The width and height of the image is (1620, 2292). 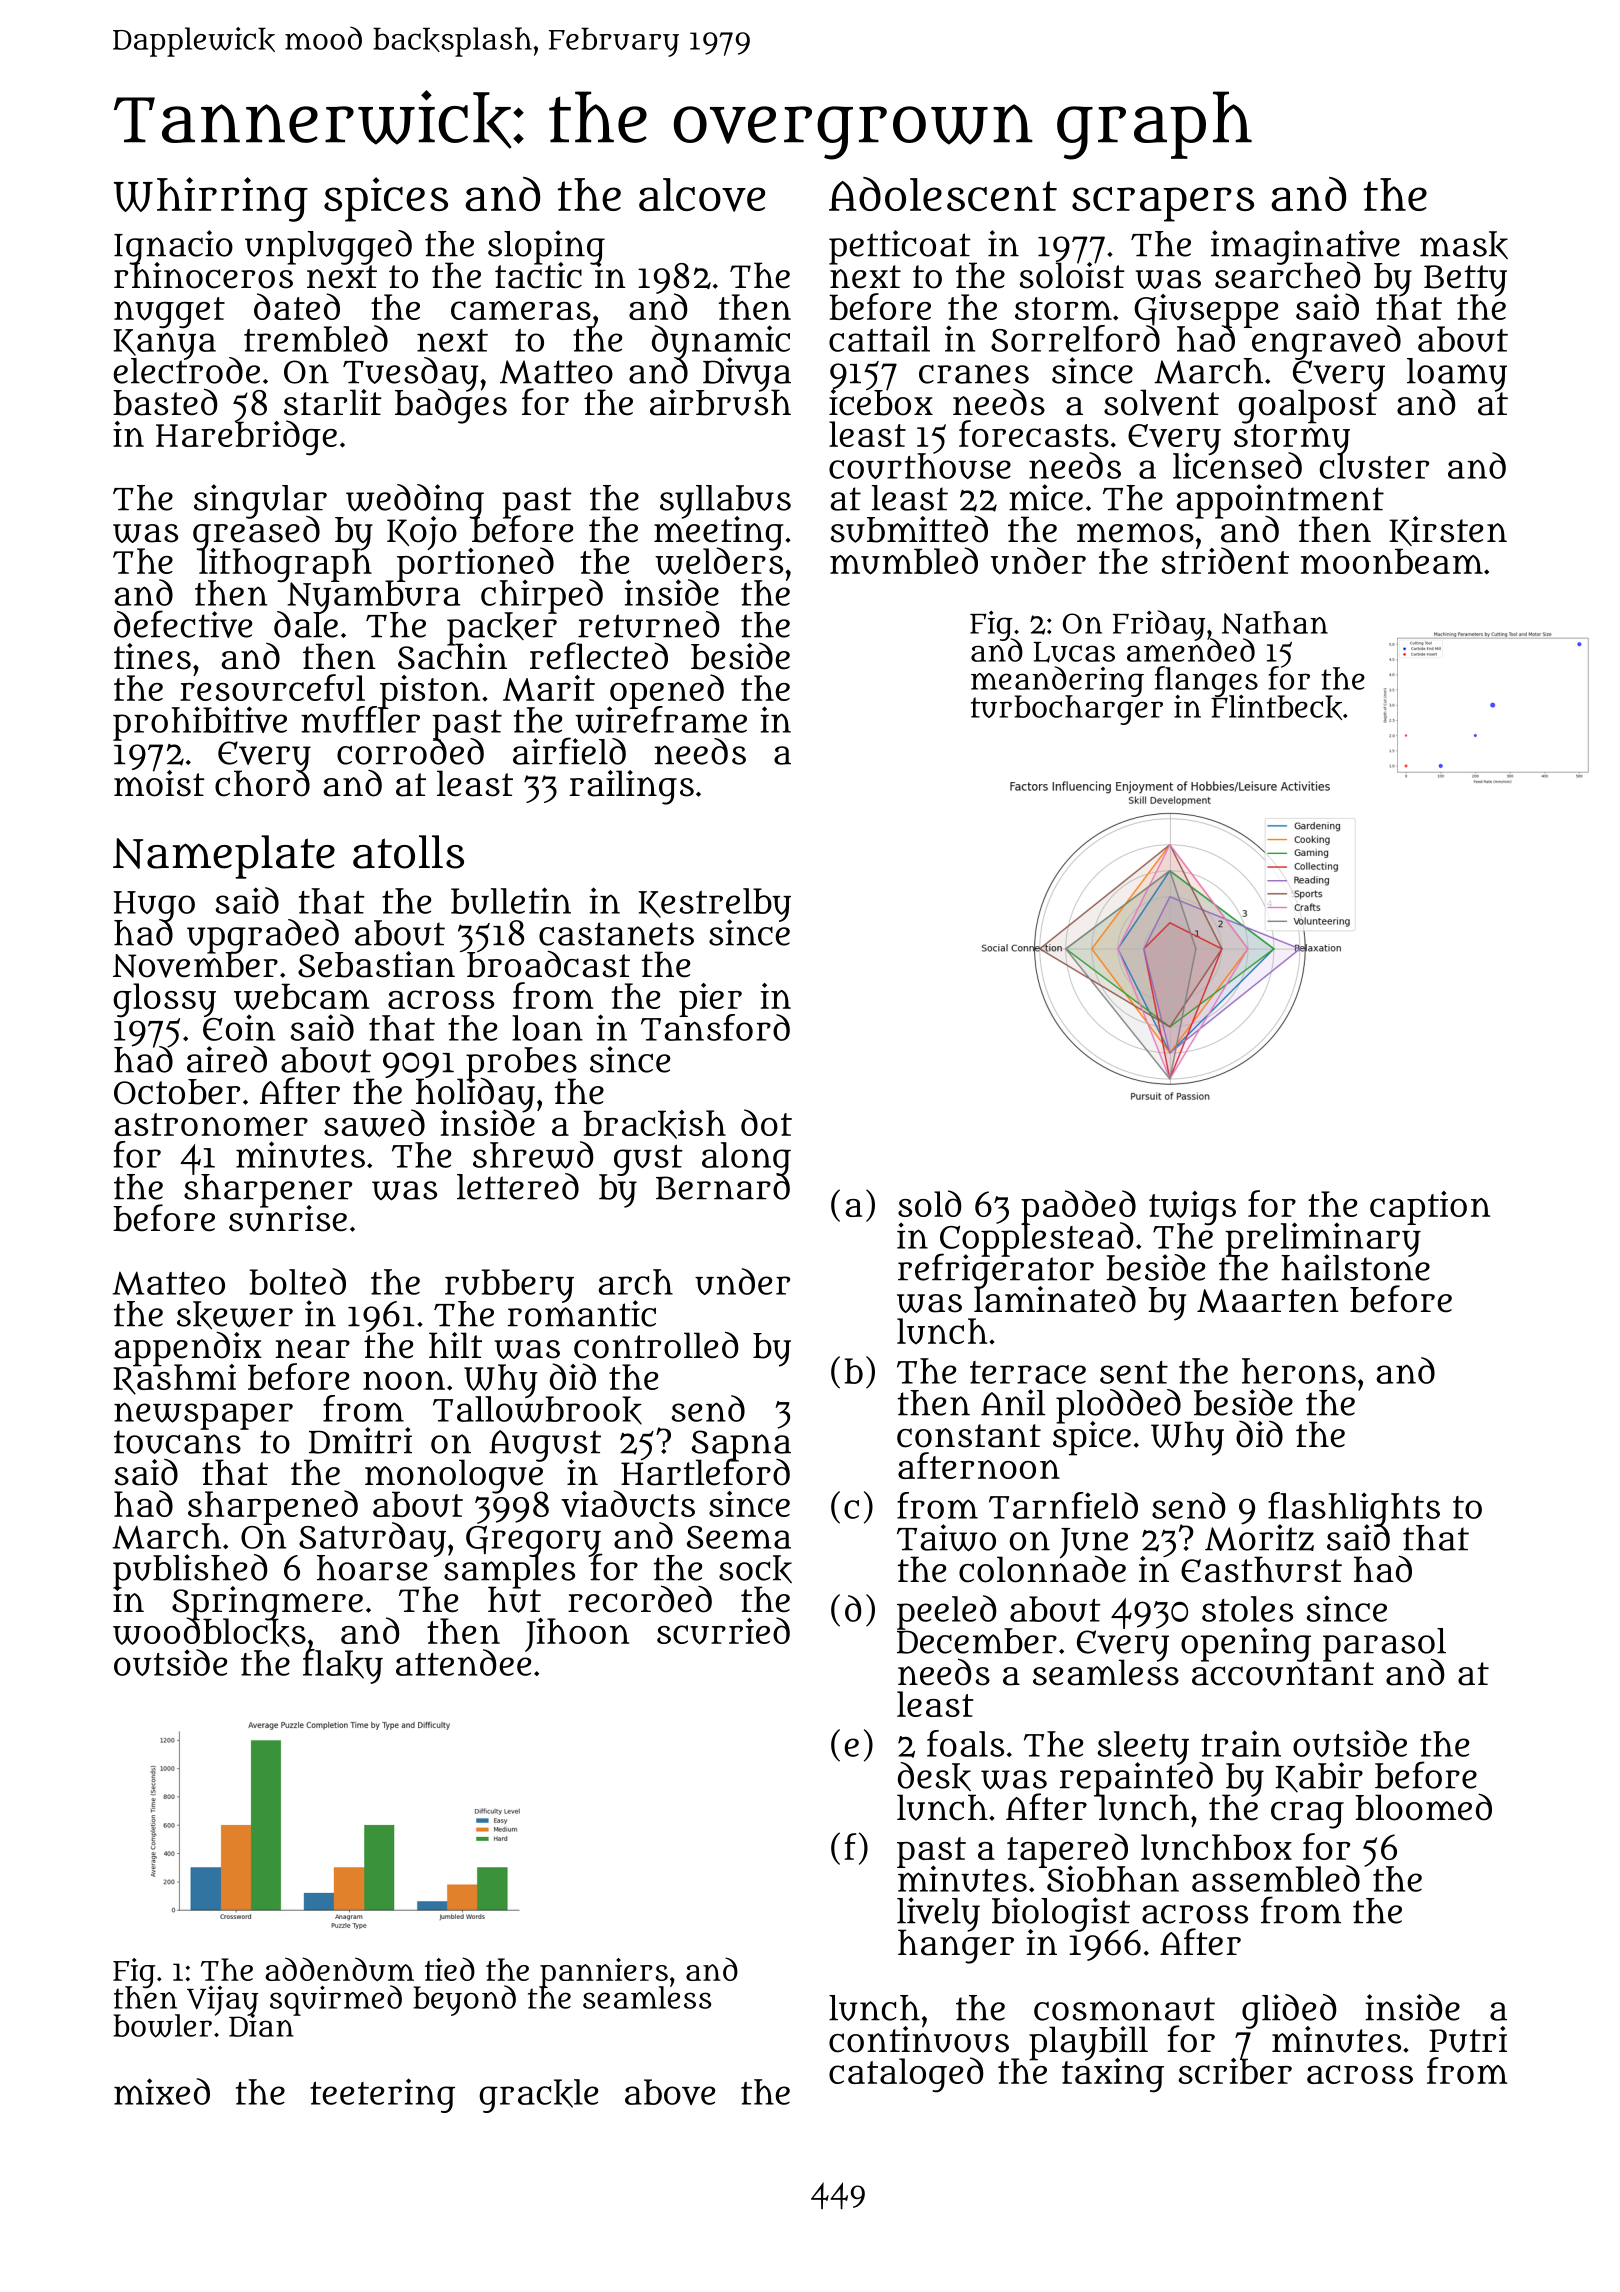 I want to click on dot, so click(x=766, y=1122).
